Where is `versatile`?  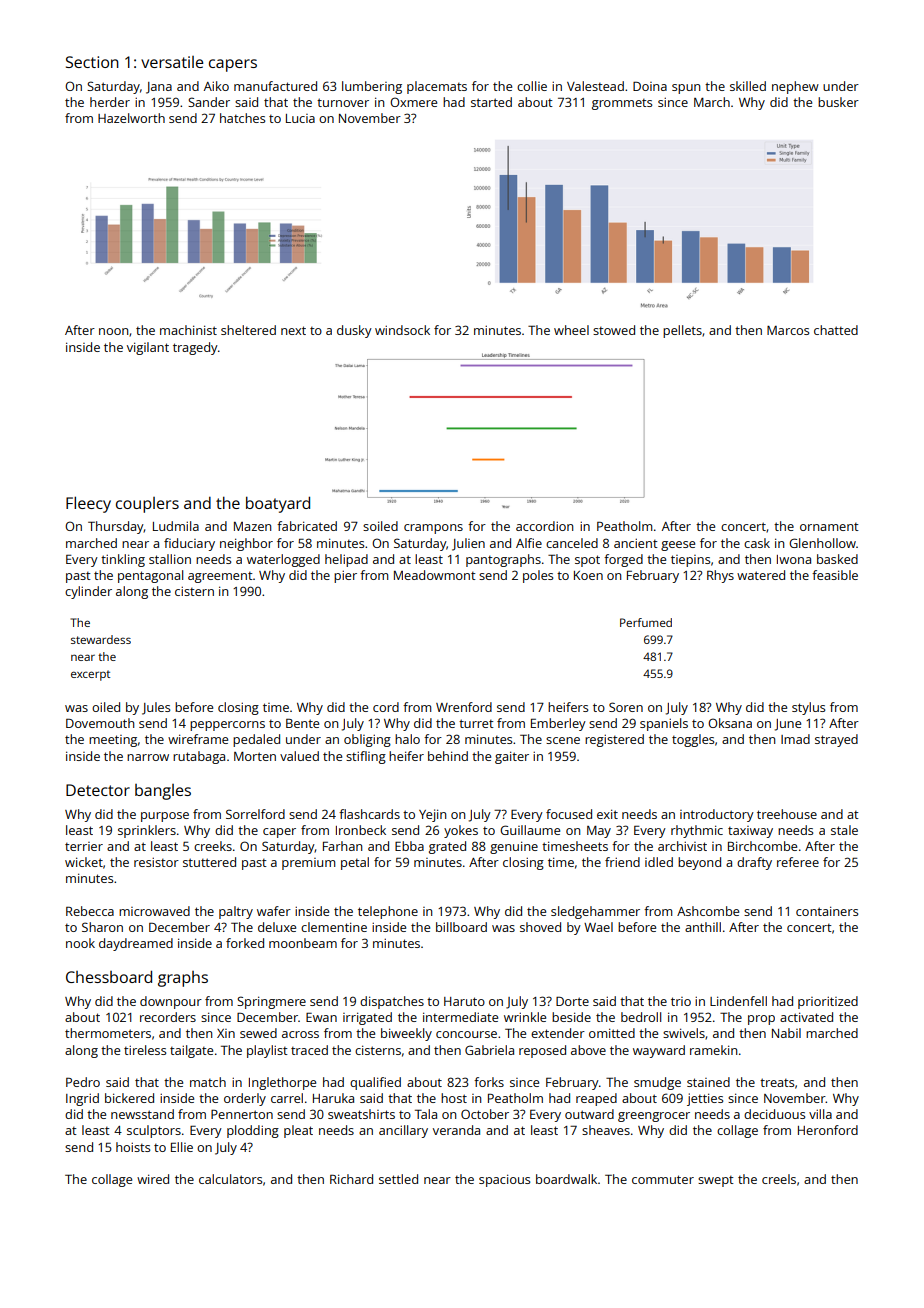 versatile is located at coordinates (172, 62).
